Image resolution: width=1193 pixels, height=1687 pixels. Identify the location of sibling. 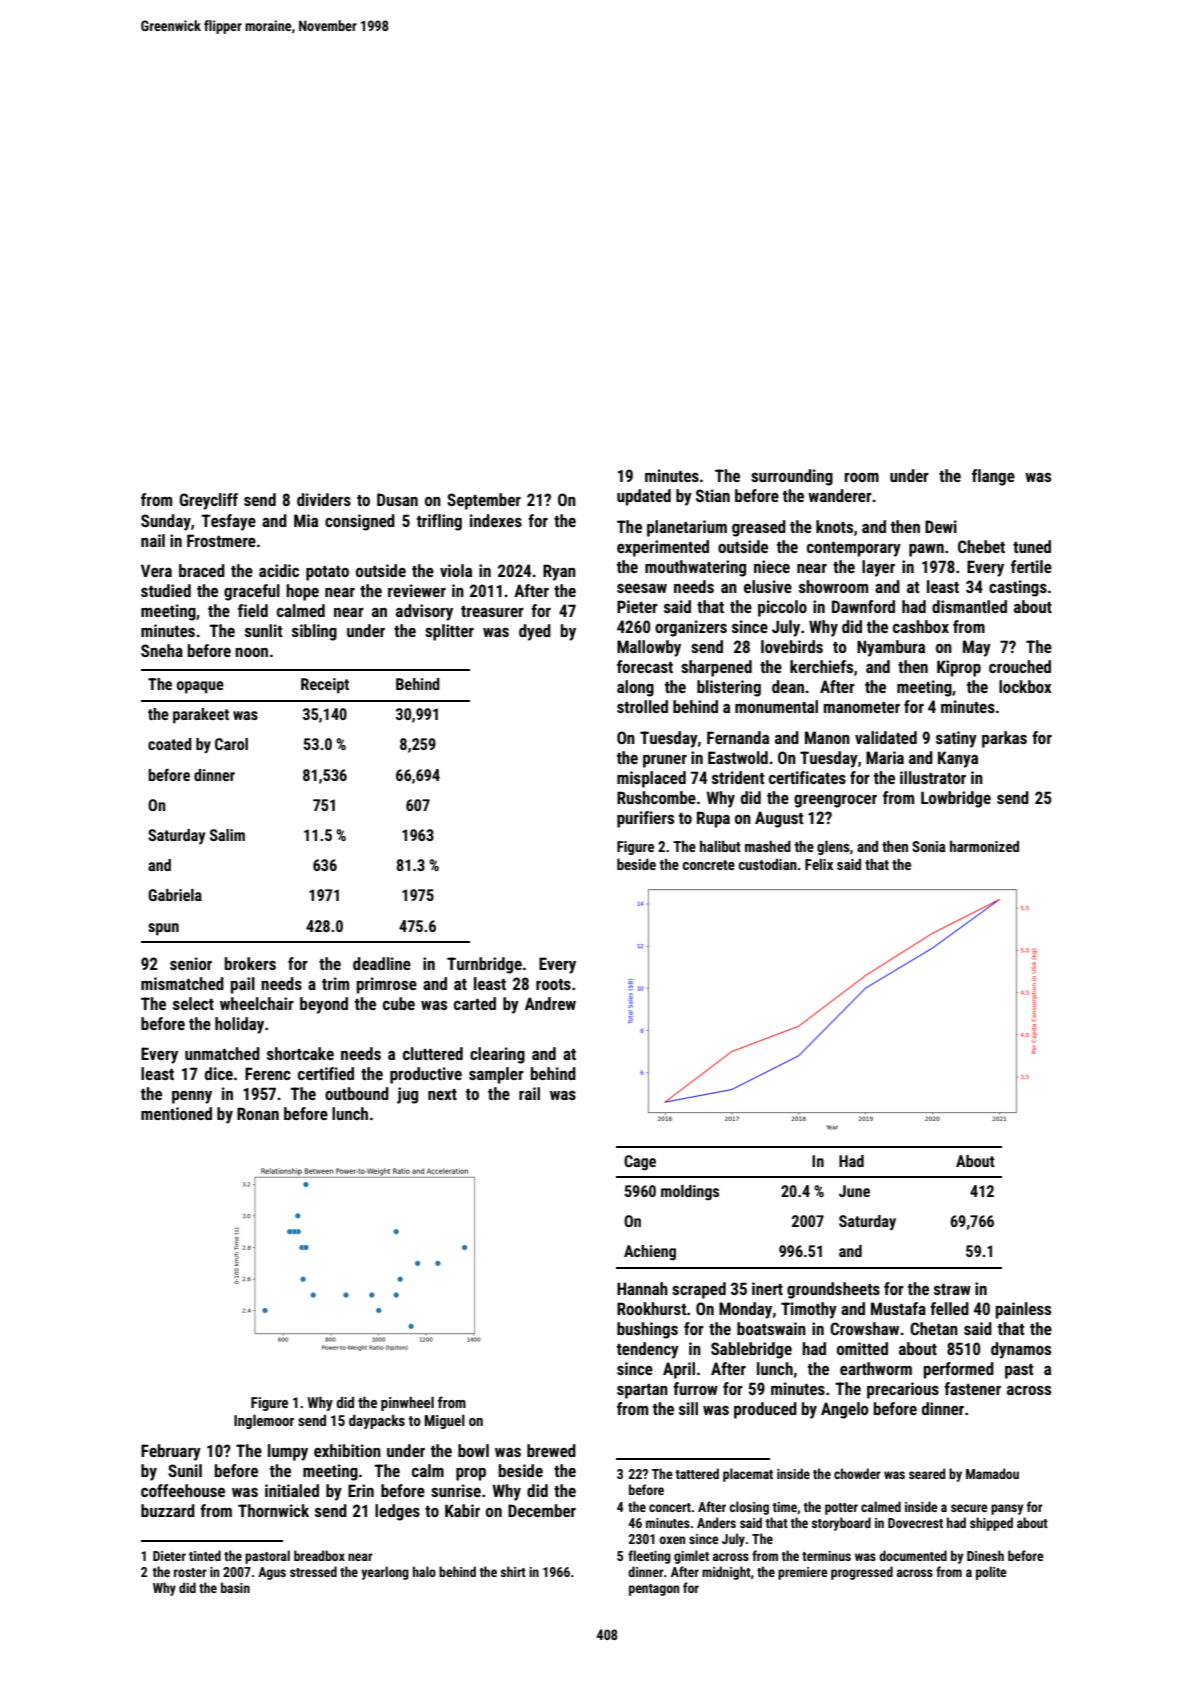
(314, 632).
